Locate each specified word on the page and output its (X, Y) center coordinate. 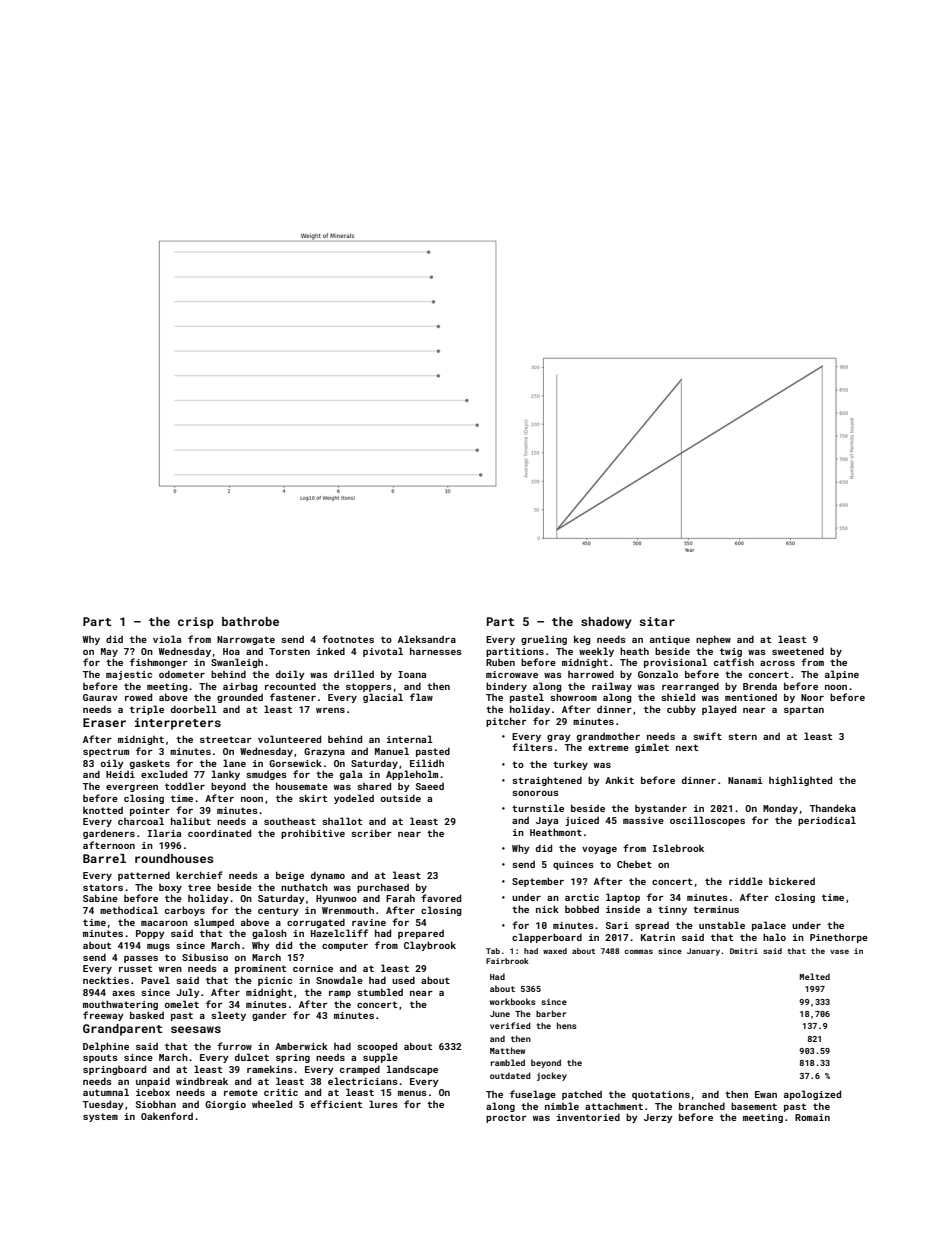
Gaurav (100, 697)
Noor (812, 697)
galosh (269, 934)
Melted (815, 976)
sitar (657, 621)
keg (582, 640)
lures (383, 1104)
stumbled (380, 992)
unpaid (153, 1082)
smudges (266, 775)
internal (410, 739)
